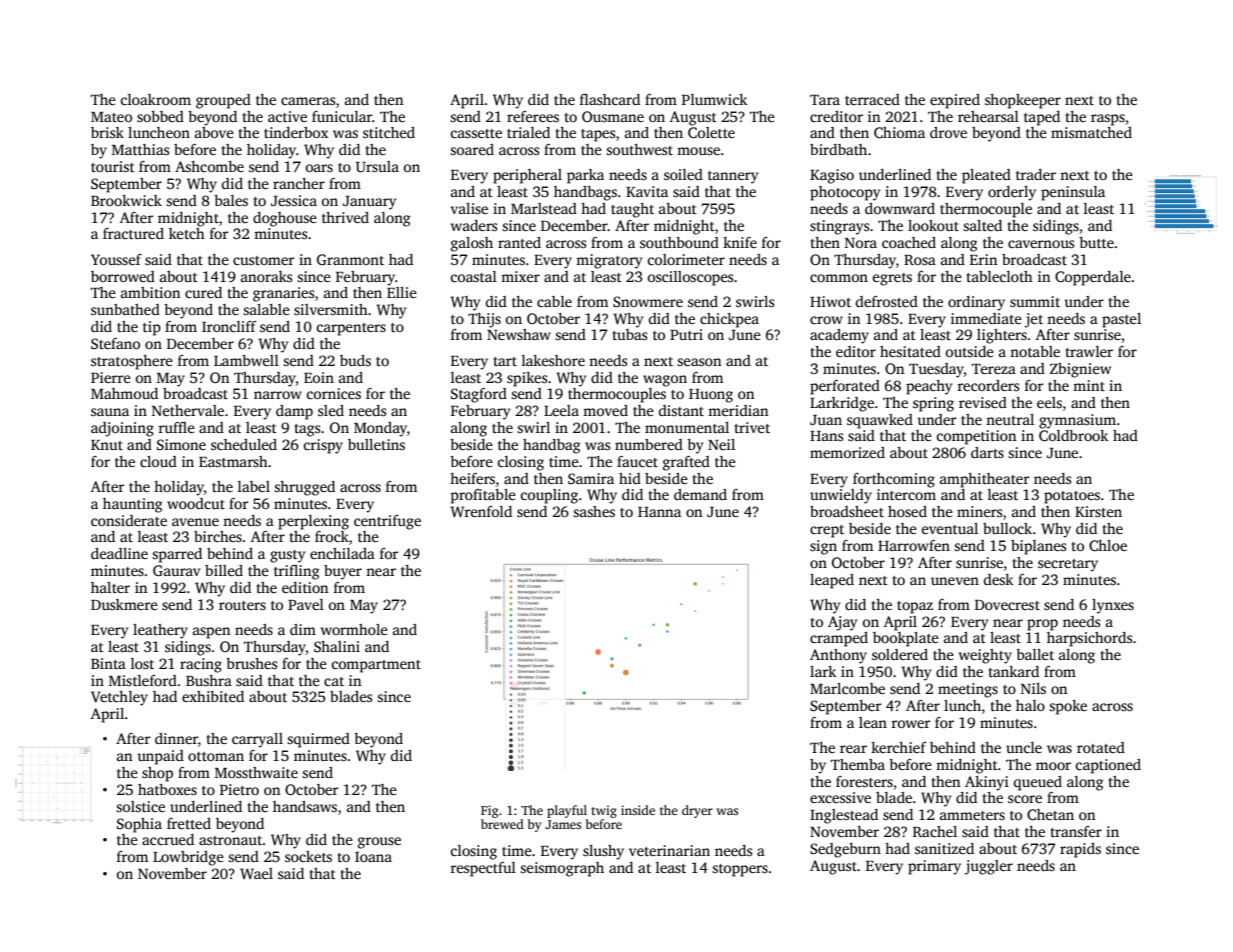  I want to click on gymnasium, so click(1077, 421).
